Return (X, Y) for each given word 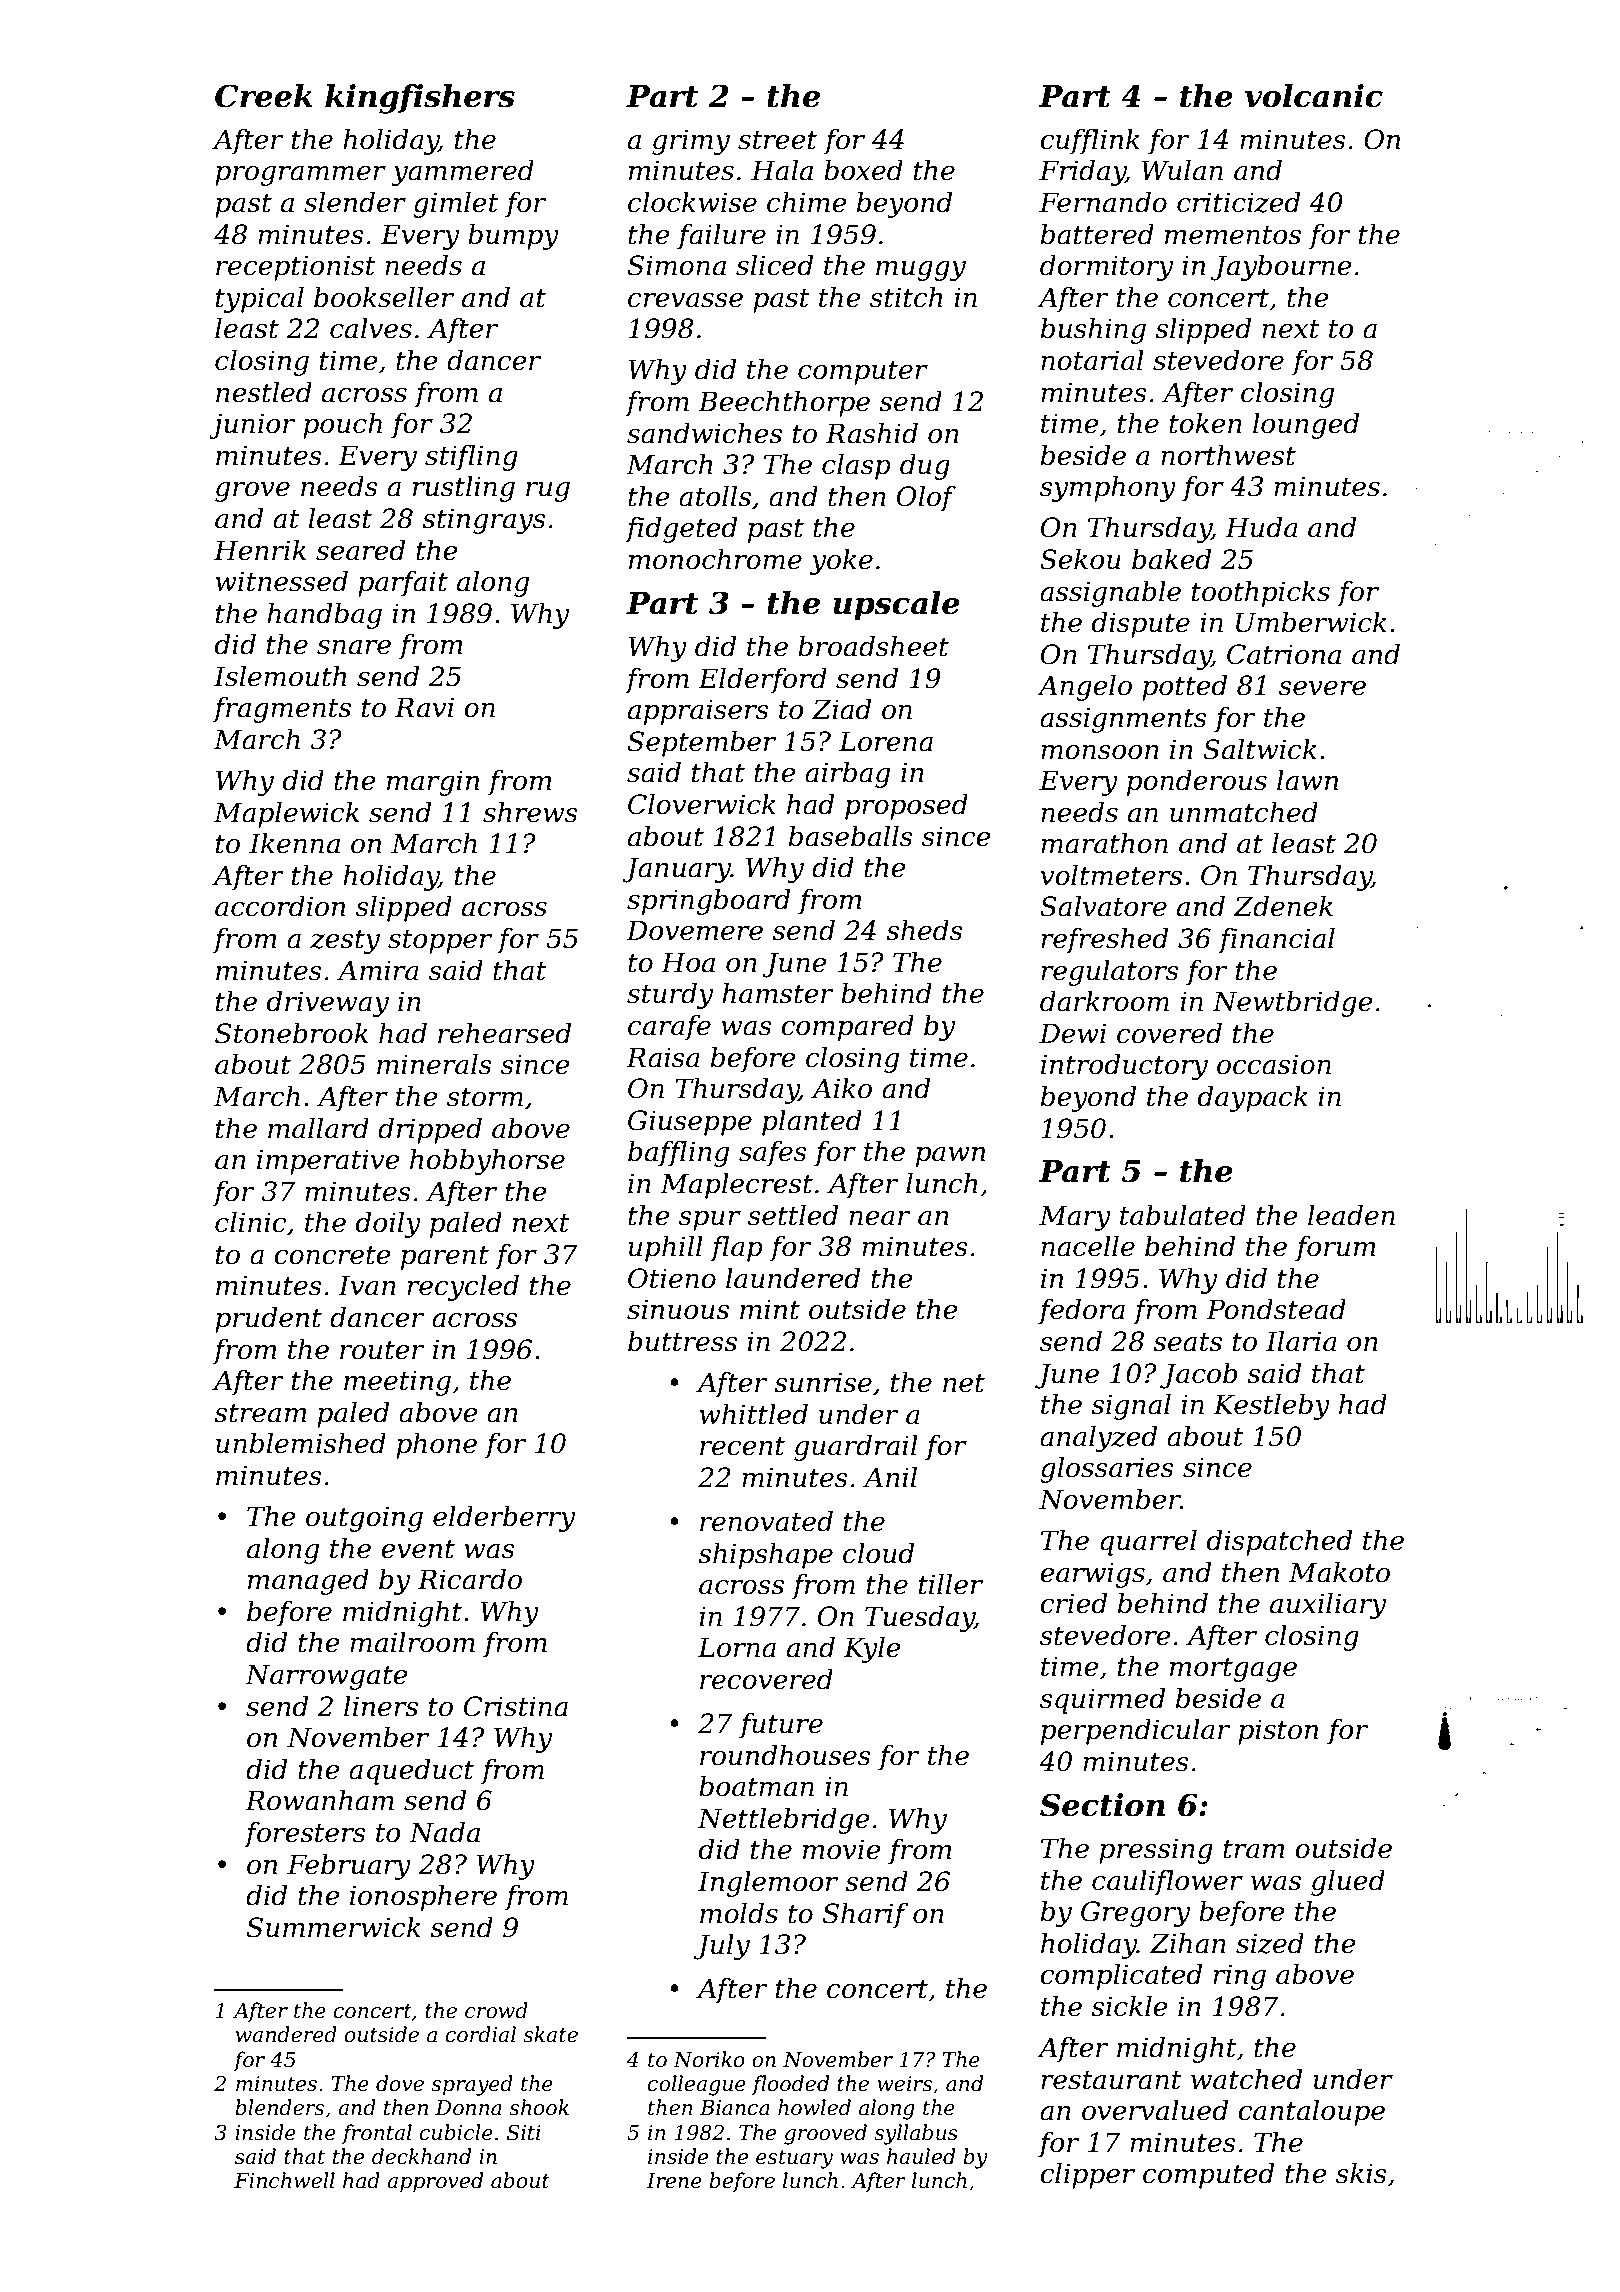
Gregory (1135, 1914)
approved (435, 2182)
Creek (264, 96)
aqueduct (411, 1772)
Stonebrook (291, 1033)
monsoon (1100, 752)
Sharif (865, 1916)
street (777, 140)
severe (1322, 688)
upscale (896, 606)
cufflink (1090, 142)
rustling (464, 489)
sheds (924, 930)
